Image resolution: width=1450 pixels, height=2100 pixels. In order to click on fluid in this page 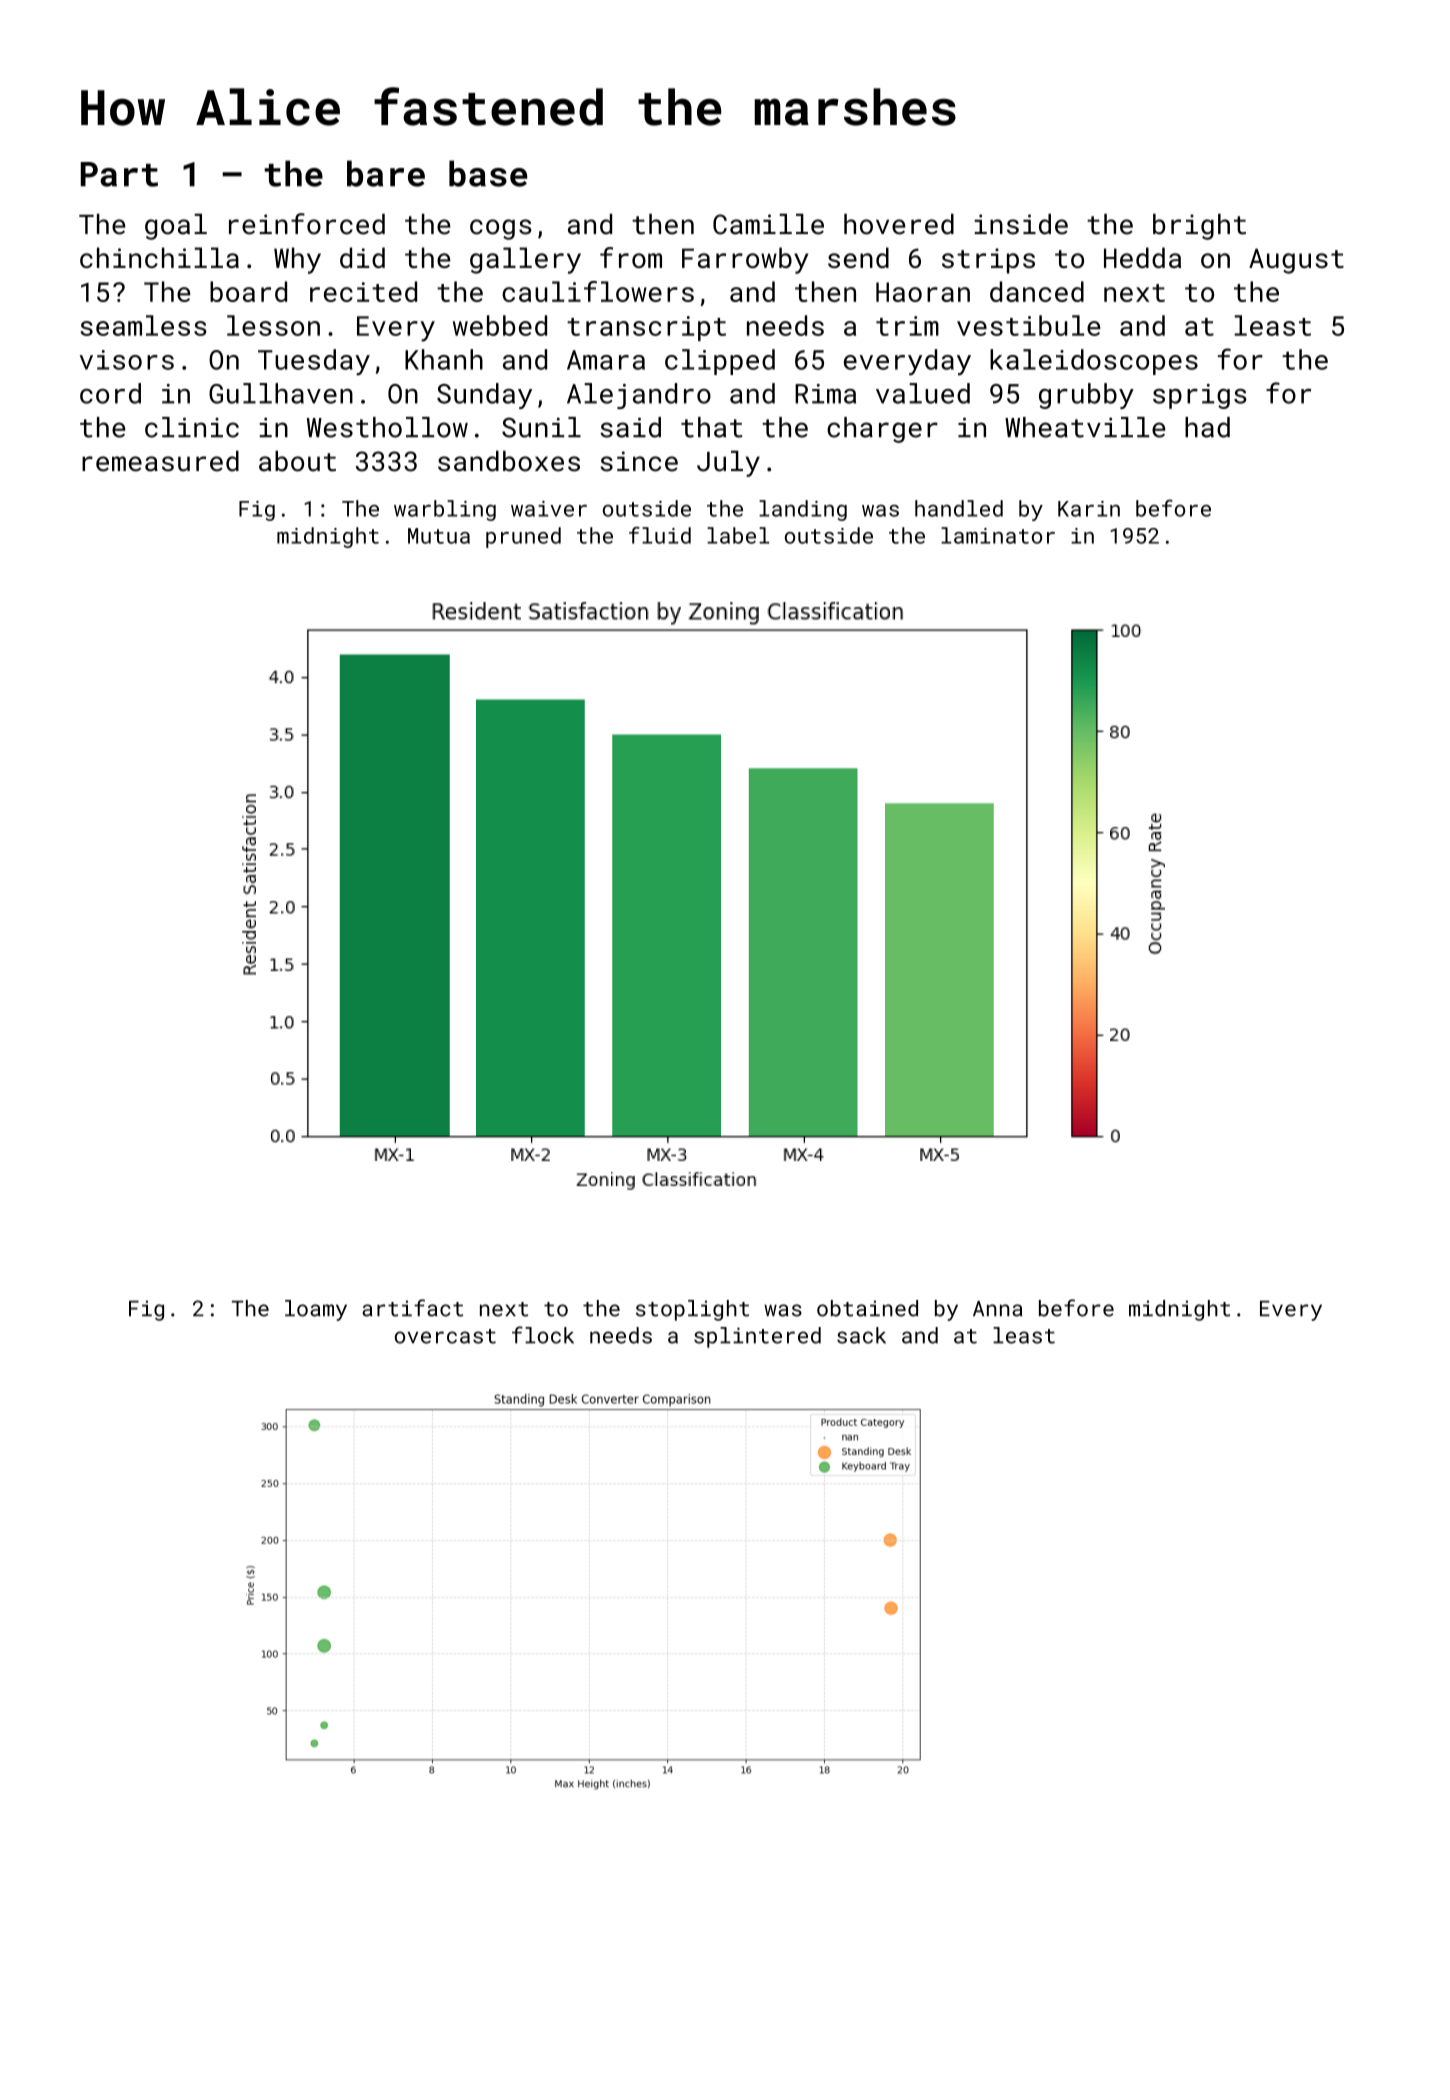, I will do `click(660, 535)`.
